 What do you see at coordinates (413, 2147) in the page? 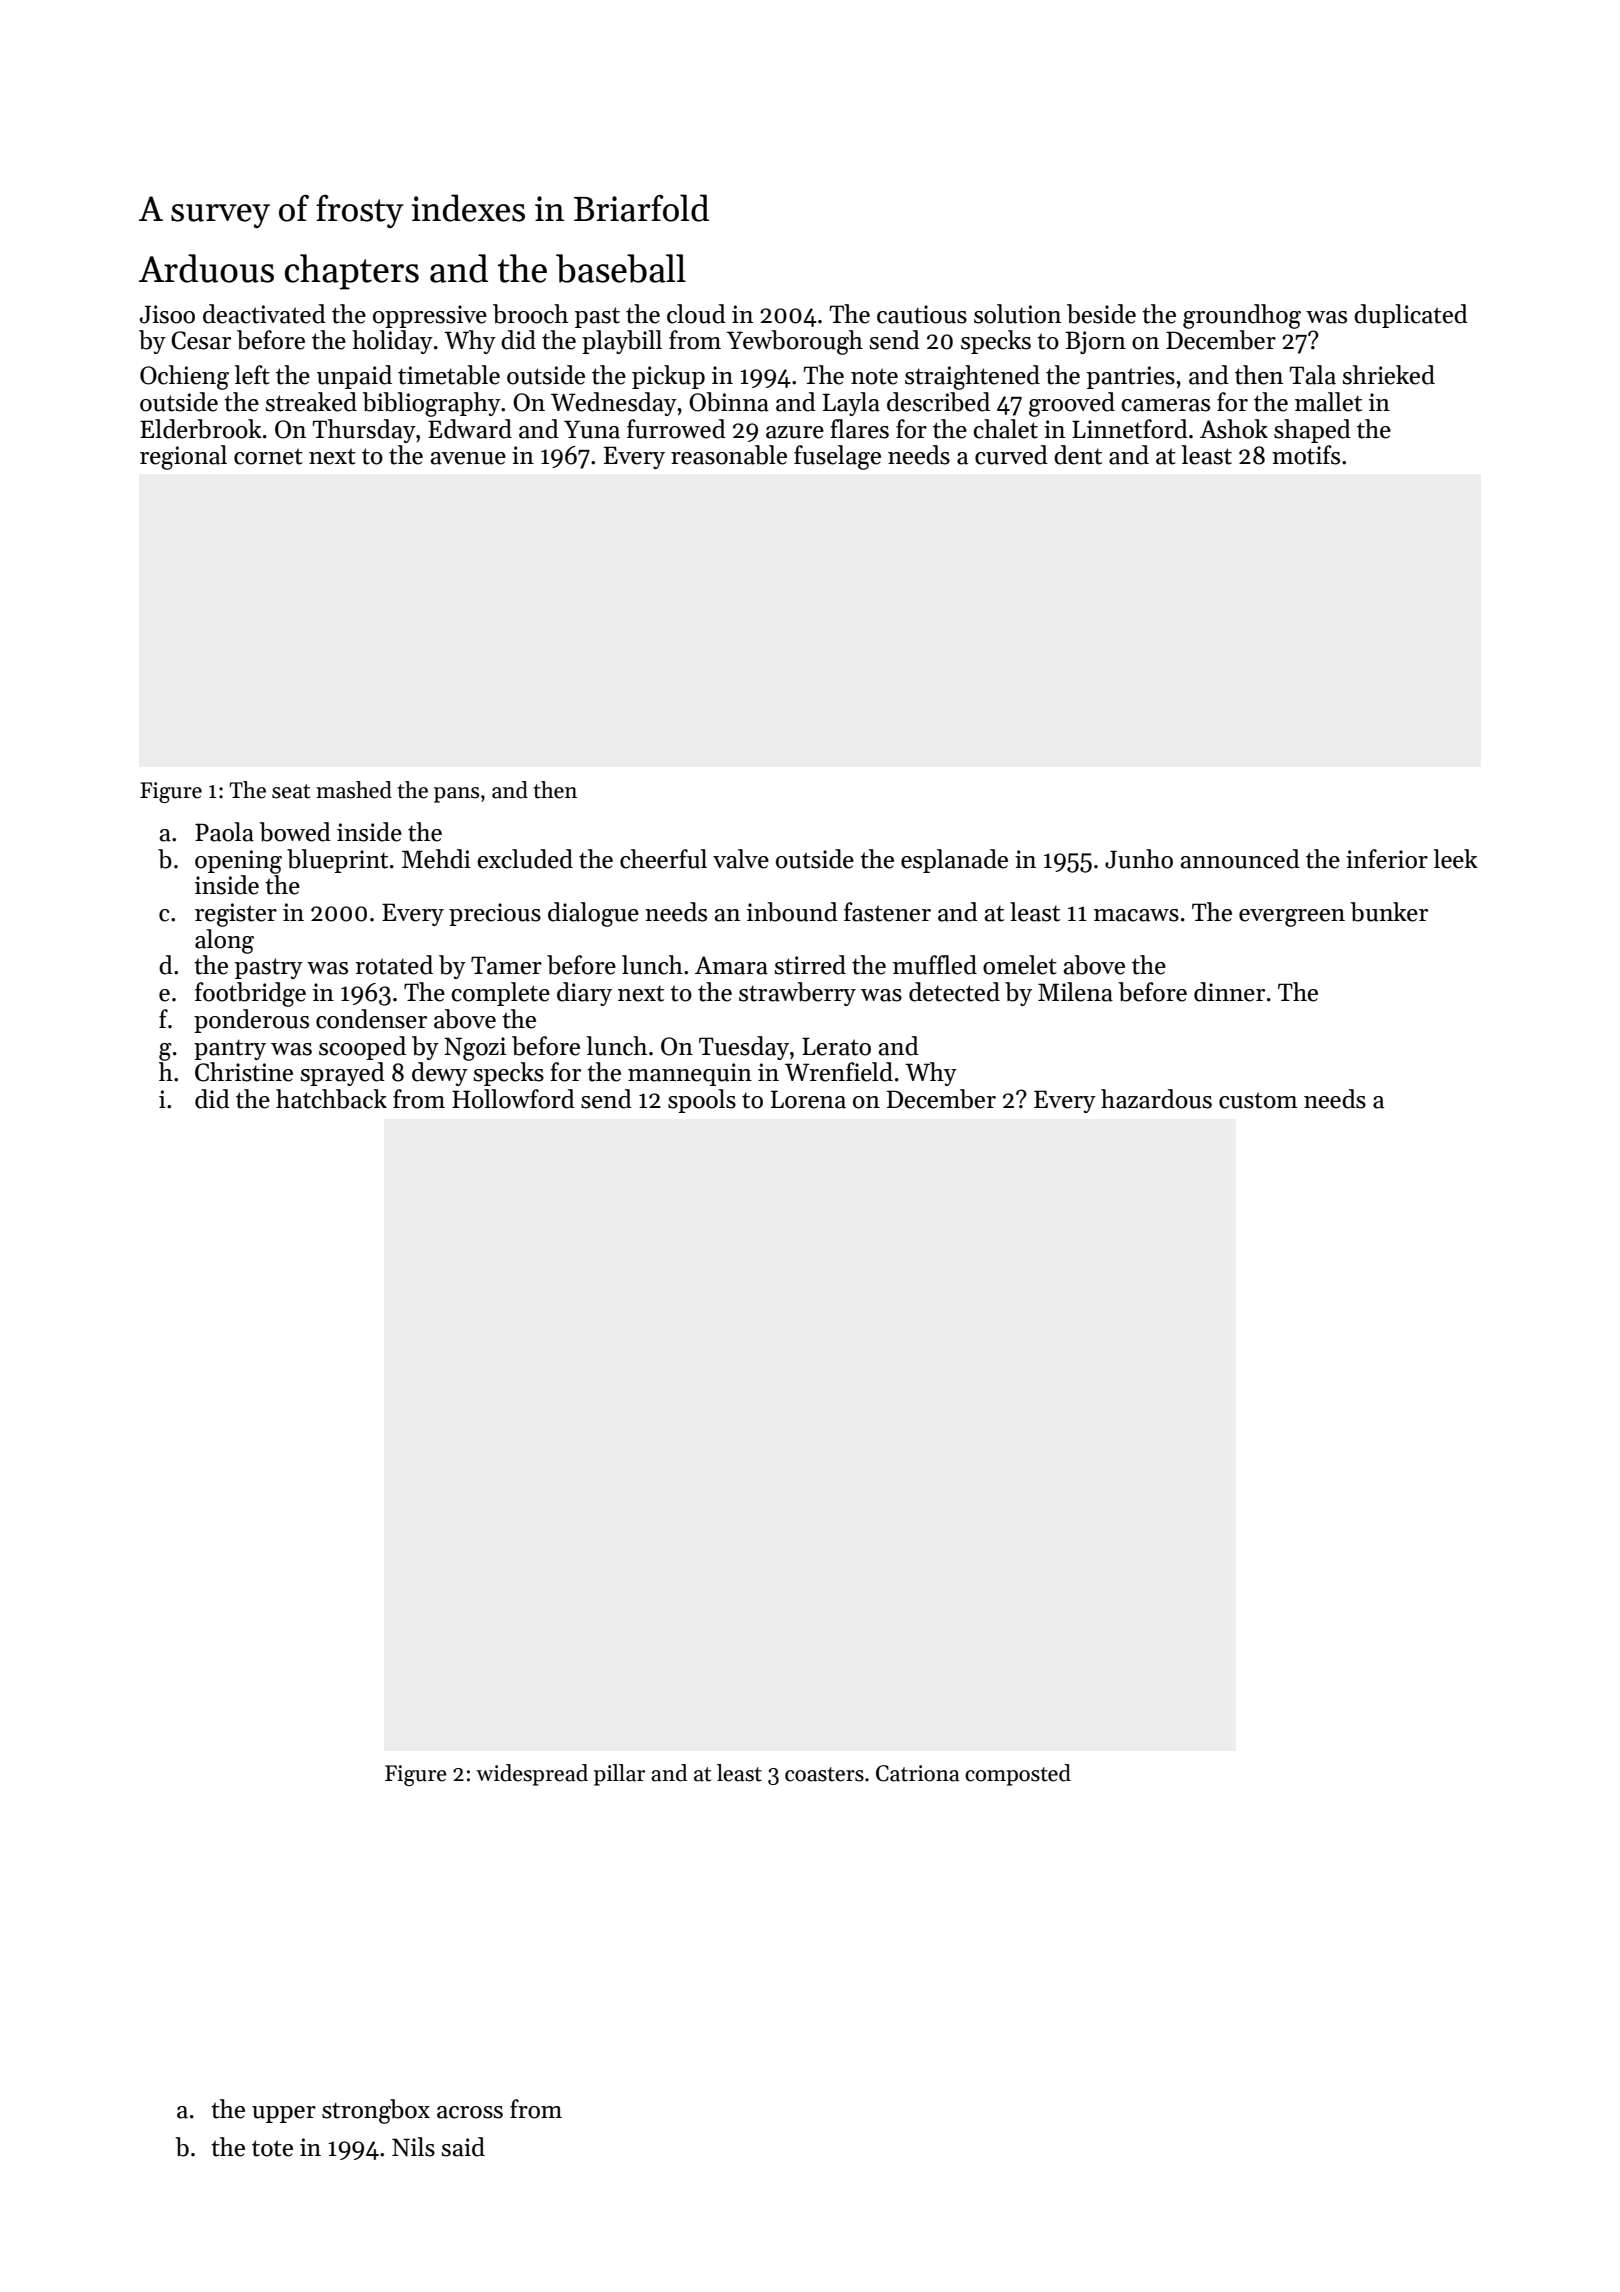
I see `Nils` at bounding box center [413, 2147].
